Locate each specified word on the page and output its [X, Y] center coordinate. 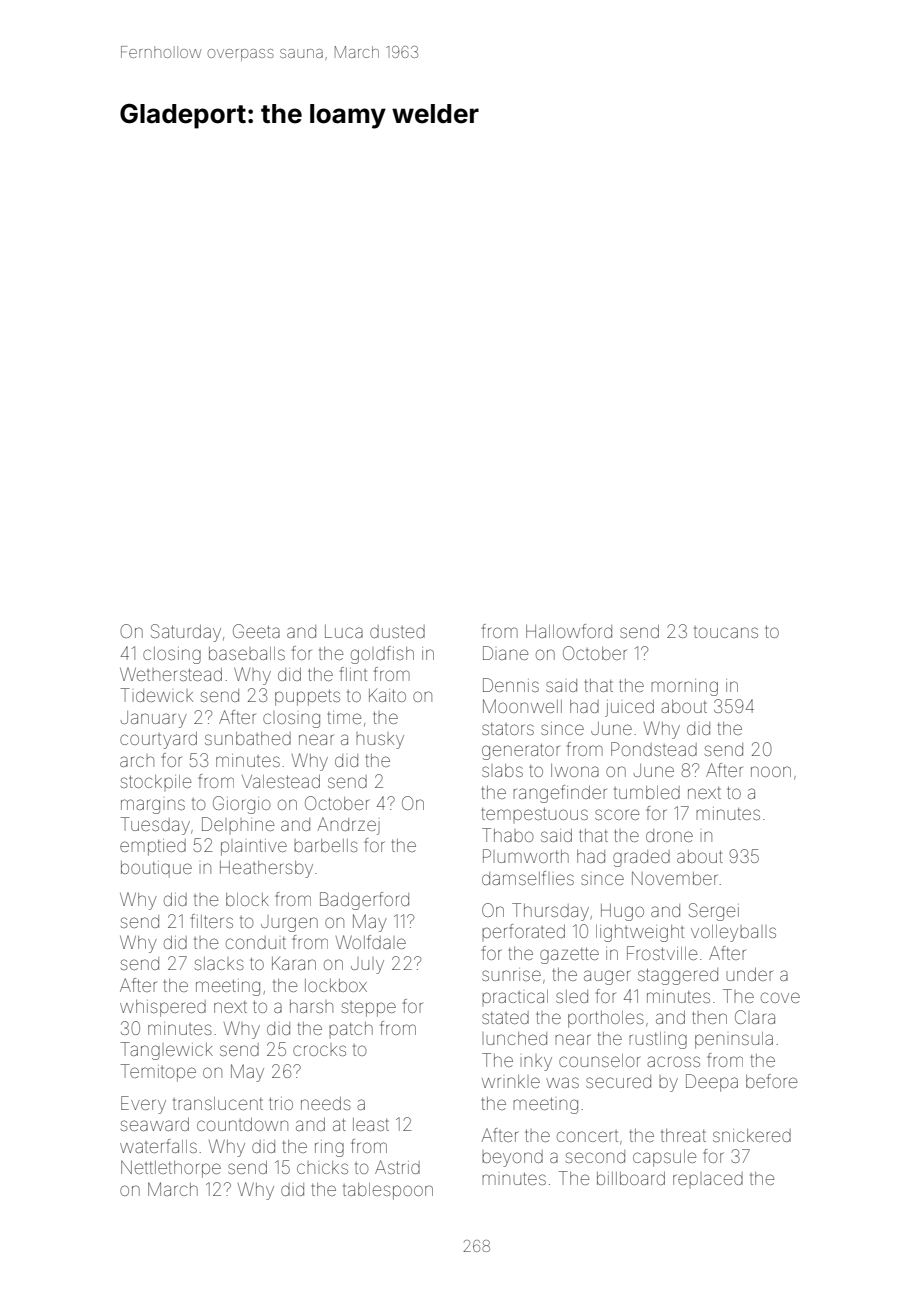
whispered [163, 1008]
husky [380, 741]
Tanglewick [167, 1051]
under [750, 974]
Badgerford [364, 901]
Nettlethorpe [171, 1169]
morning [684, 687]
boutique [156, 869]
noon [771, 771]
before [771, 1081]
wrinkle [511, 1081]
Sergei [714, 912]
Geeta [256, 631]
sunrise [511, 974]
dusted [397, 631]
